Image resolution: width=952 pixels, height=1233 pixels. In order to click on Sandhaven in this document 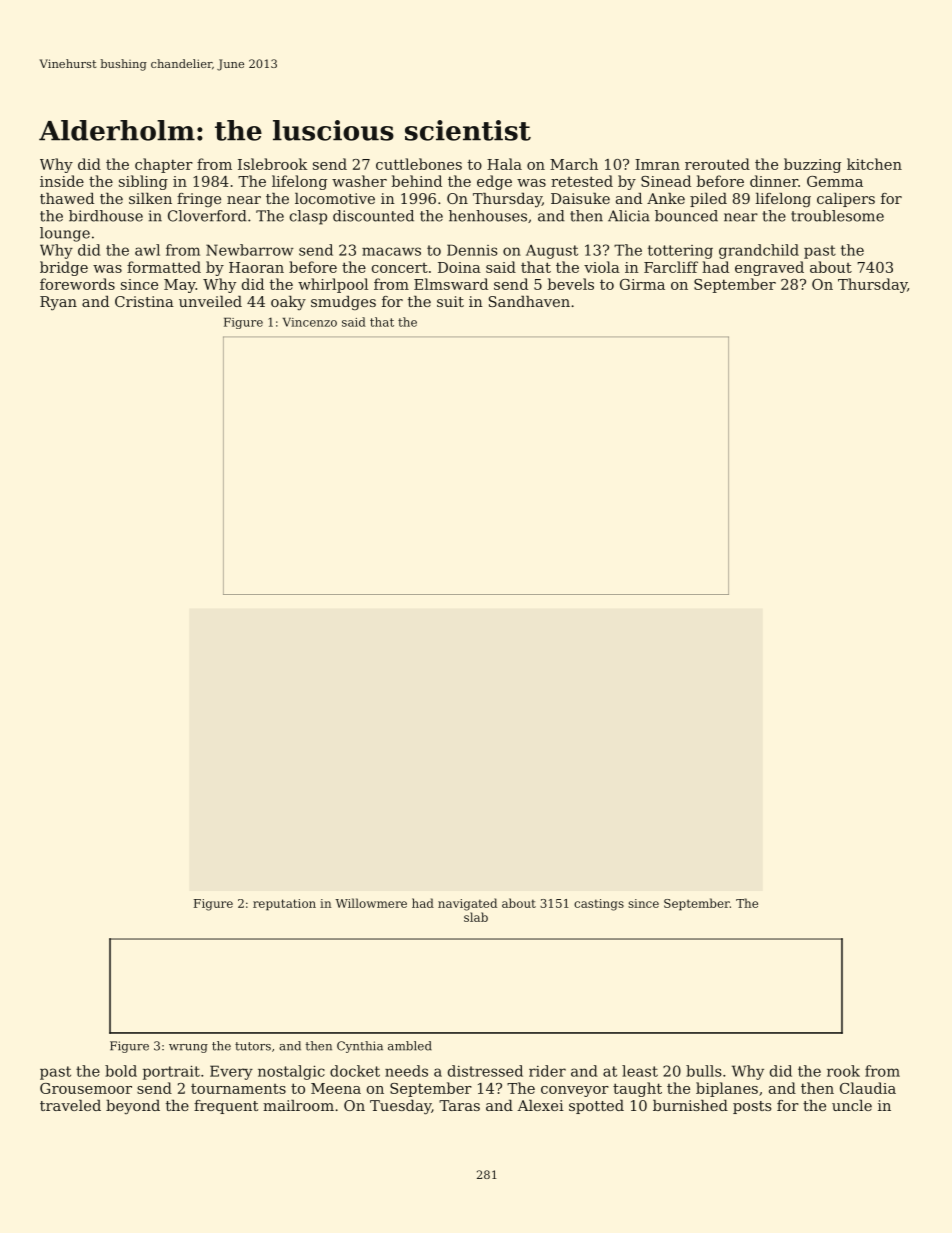, I will do `click(529, 301)`.
